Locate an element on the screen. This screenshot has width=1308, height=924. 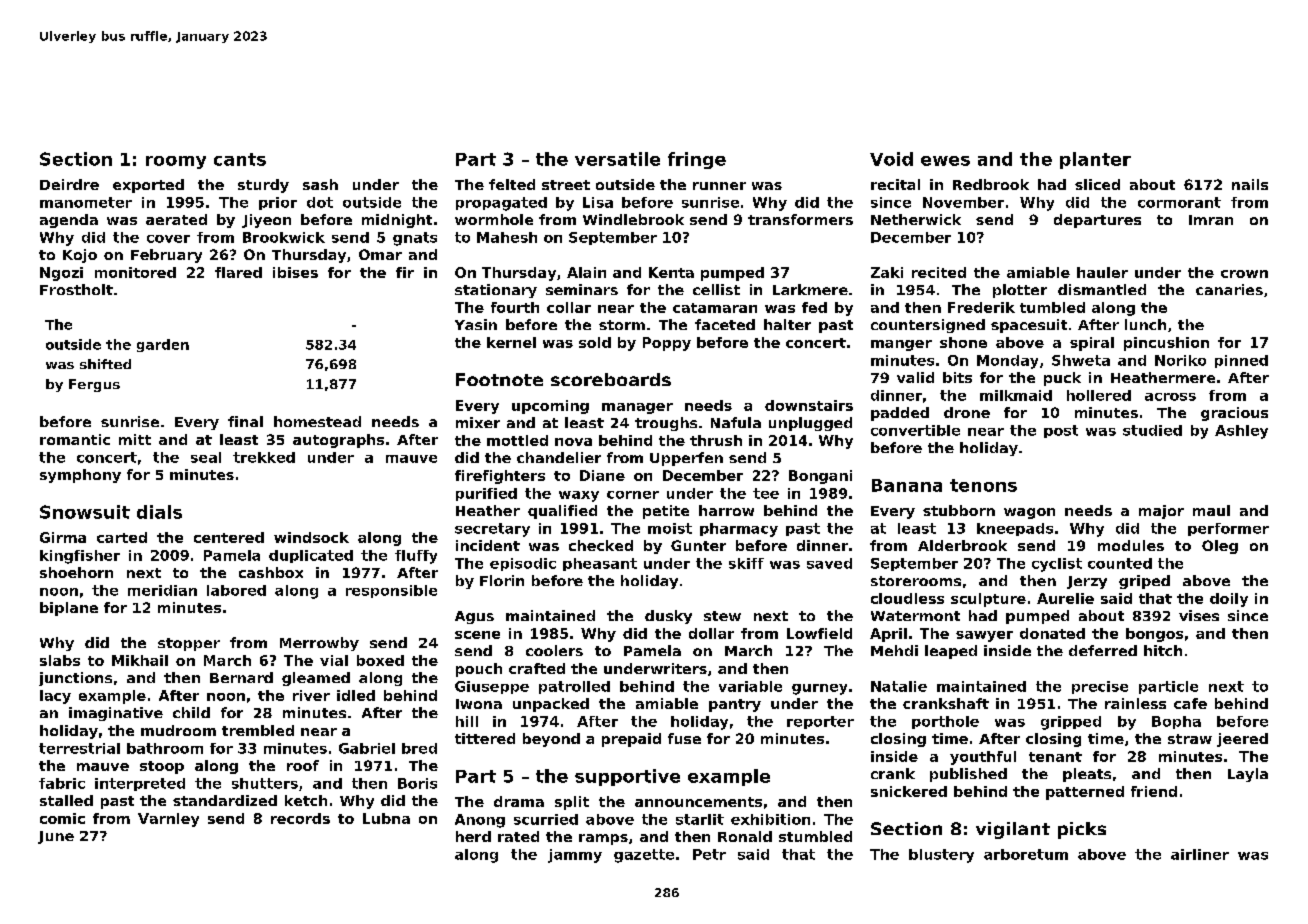
split is located at coordinates (572, 803).
